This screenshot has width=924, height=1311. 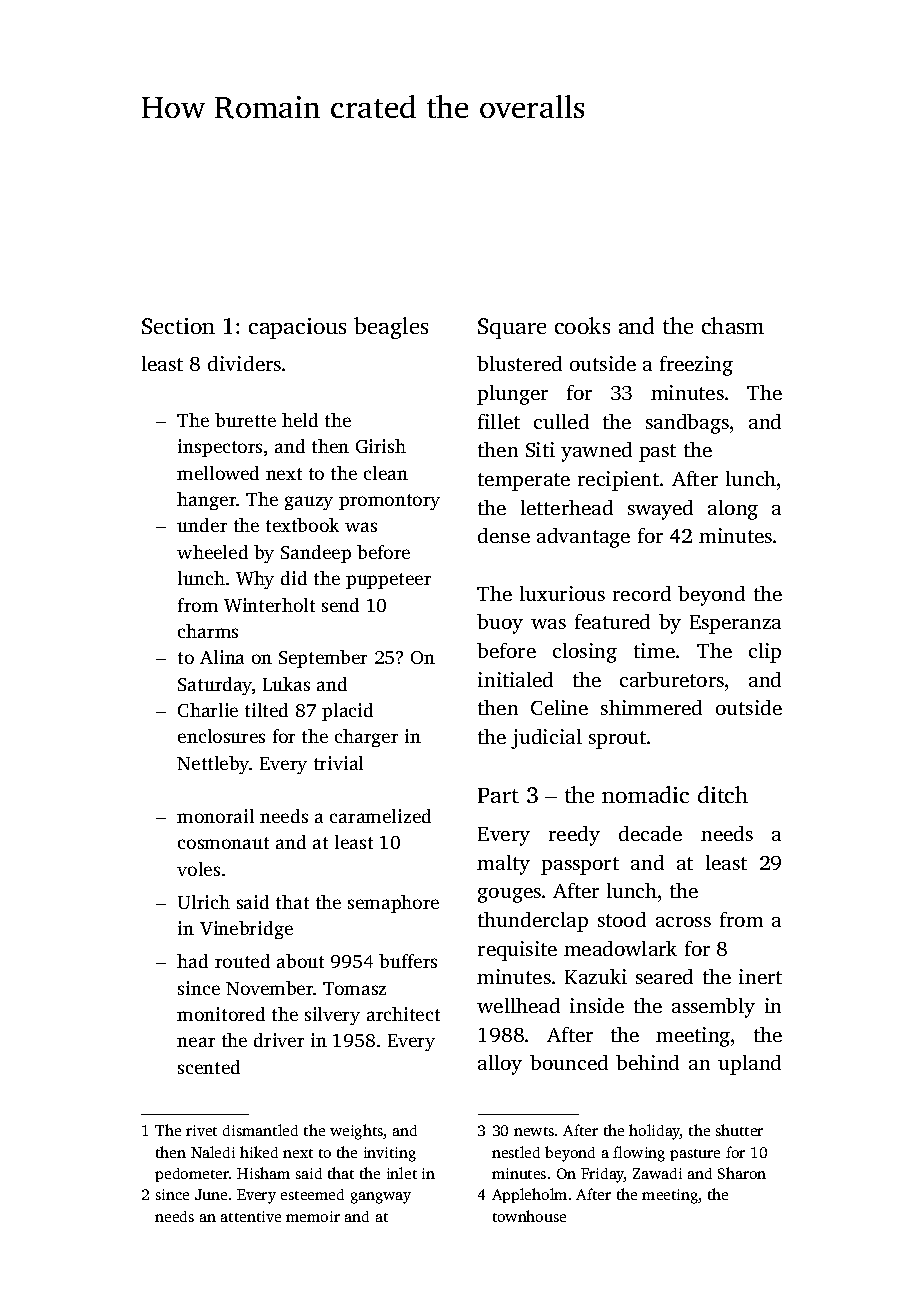 I want to click on chasm, so click(x=733, y=325).
